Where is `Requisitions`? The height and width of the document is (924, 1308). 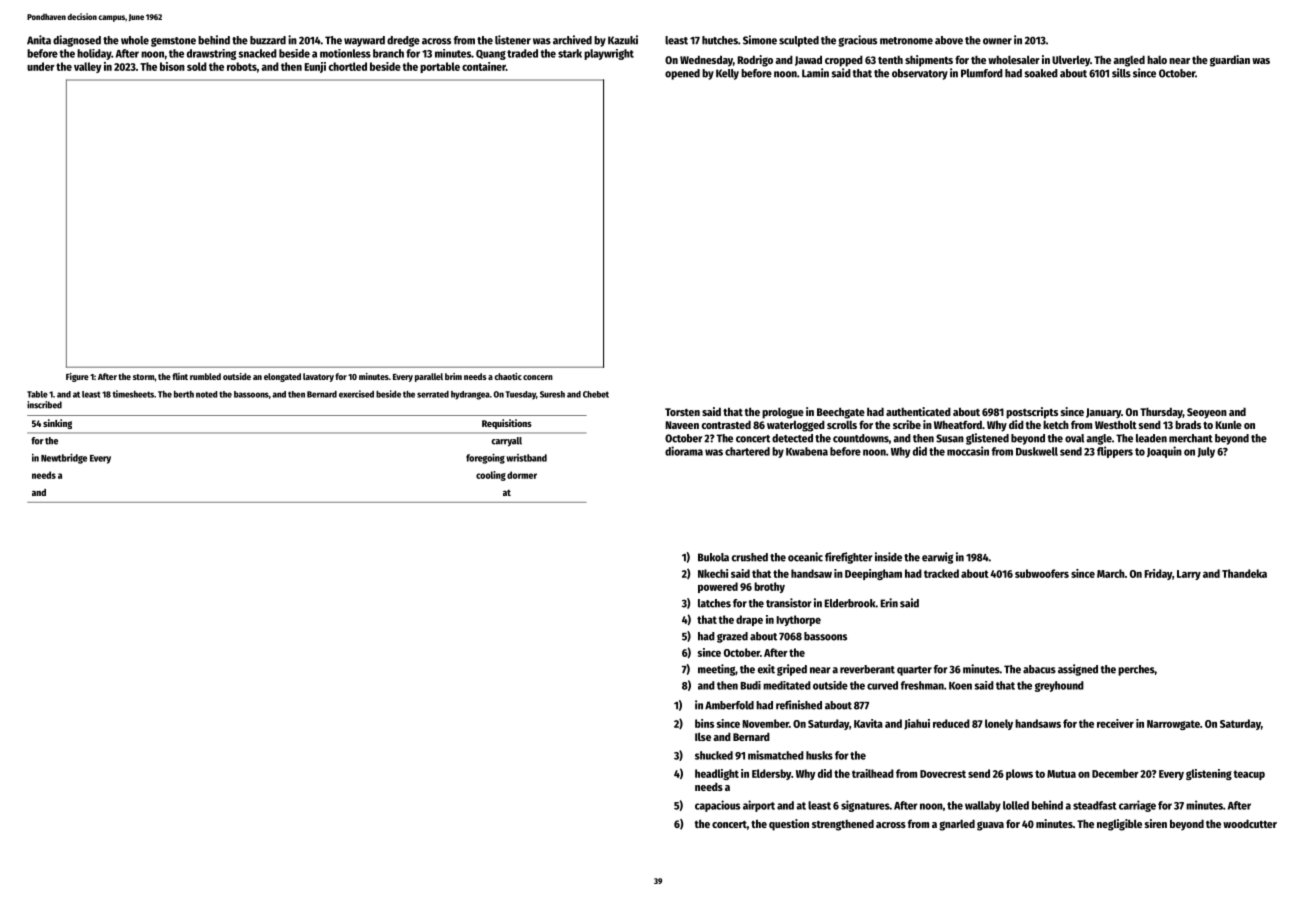
Requisitions is located at coordinates (507, 424).
